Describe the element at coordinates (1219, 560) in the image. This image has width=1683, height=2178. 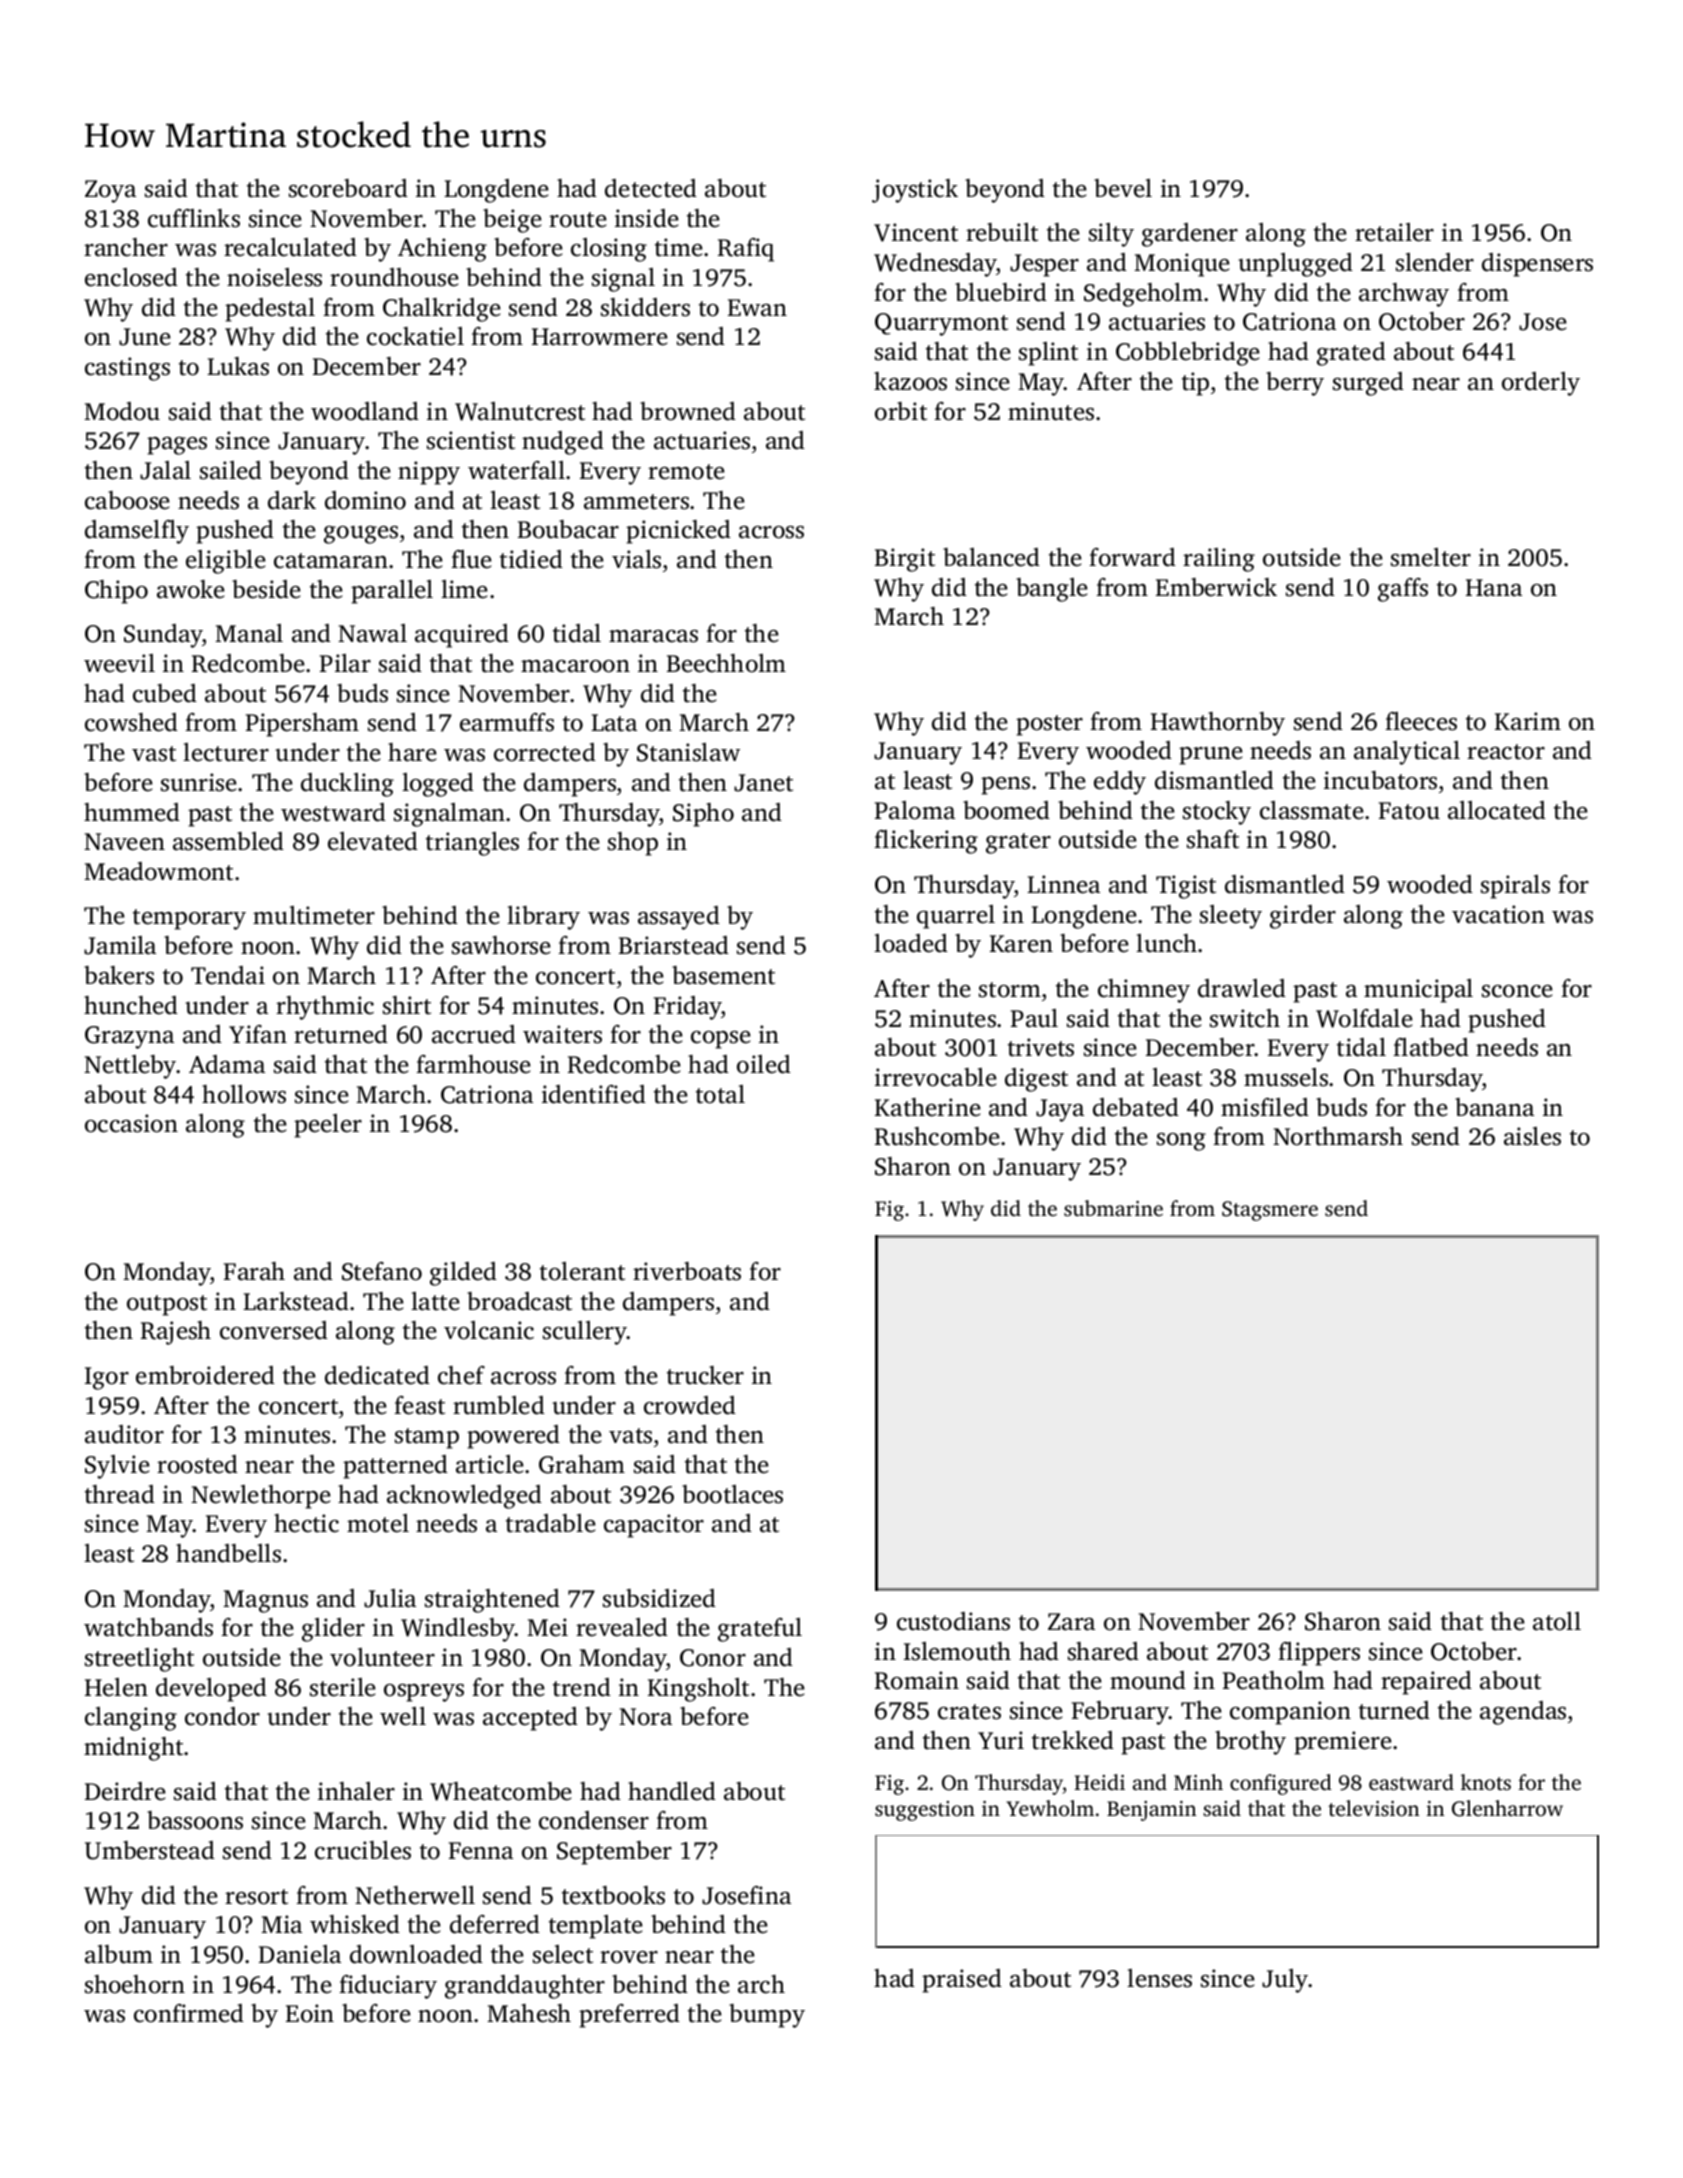
I see `railing` at that location.
